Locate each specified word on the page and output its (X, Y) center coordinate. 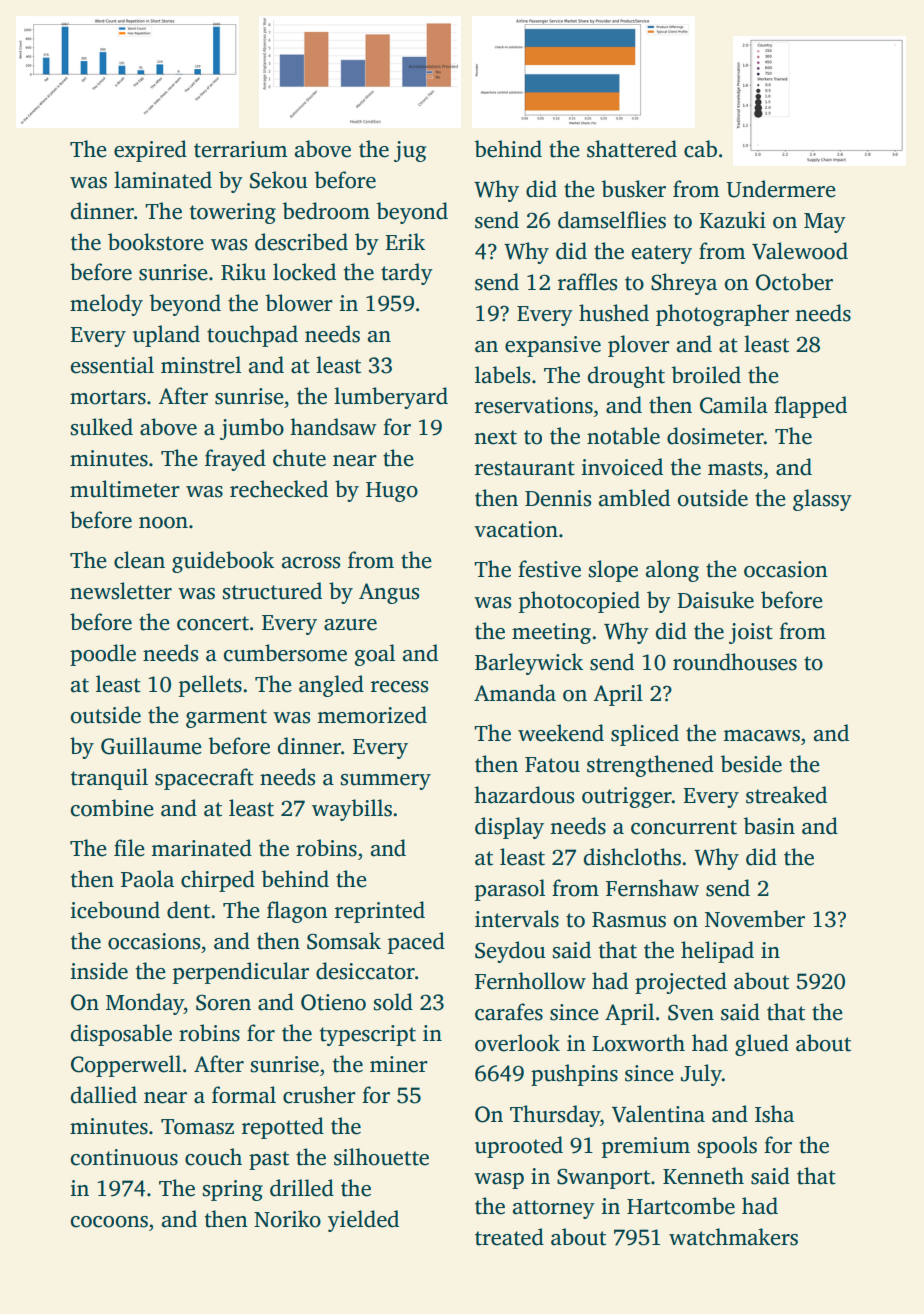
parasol (510, 890)
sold (393, 1002)
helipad (717, 952)
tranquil (109, 779)
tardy (407, 274)
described (301, 242)
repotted (283, 1128)
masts (735, 468)
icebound (115, 910)
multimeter (125, 489)
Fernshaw (652, 888)
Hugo (392, 492)
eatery (662, 254)
